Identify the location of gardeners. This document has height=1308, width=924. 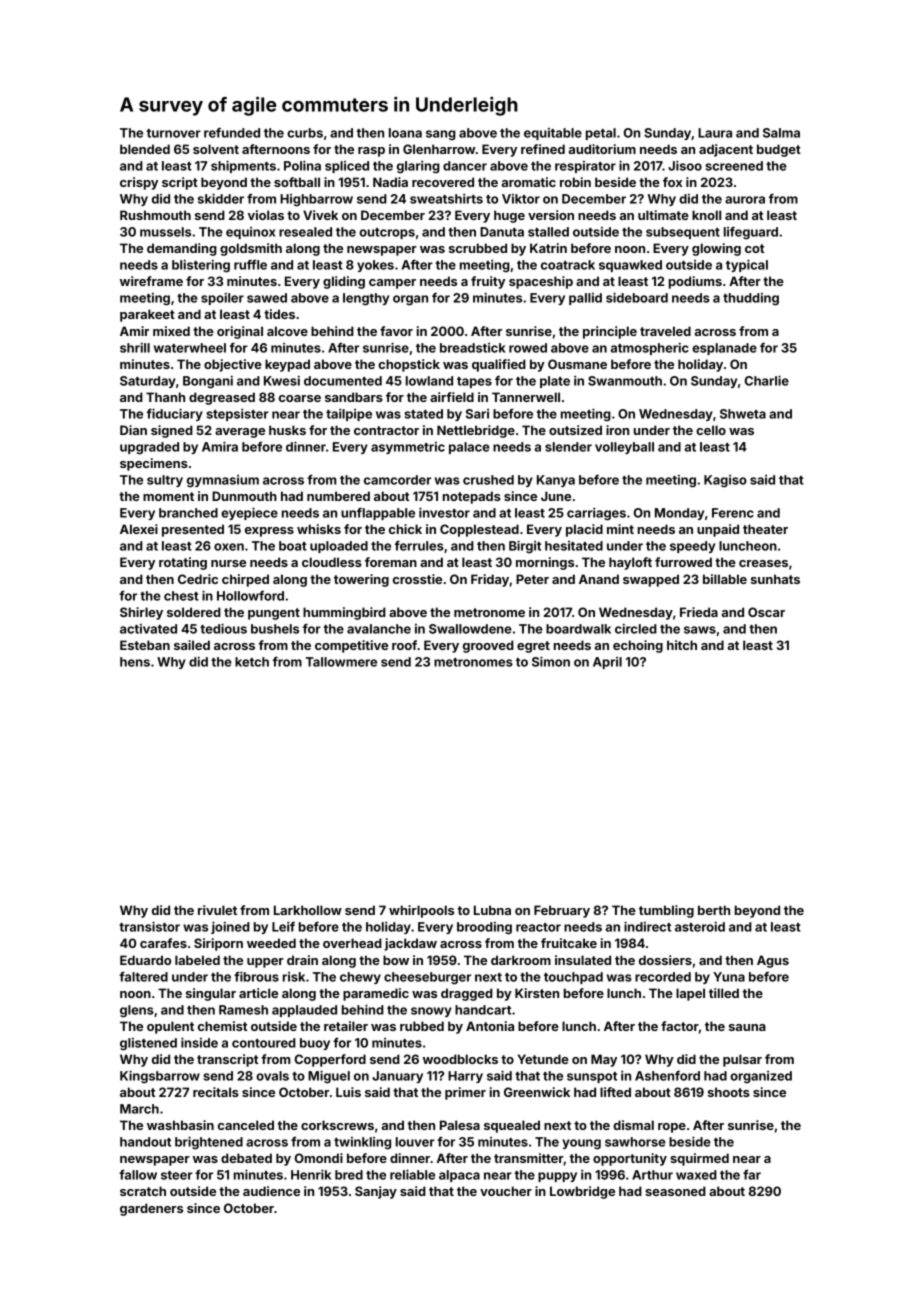
(151, 1209).
